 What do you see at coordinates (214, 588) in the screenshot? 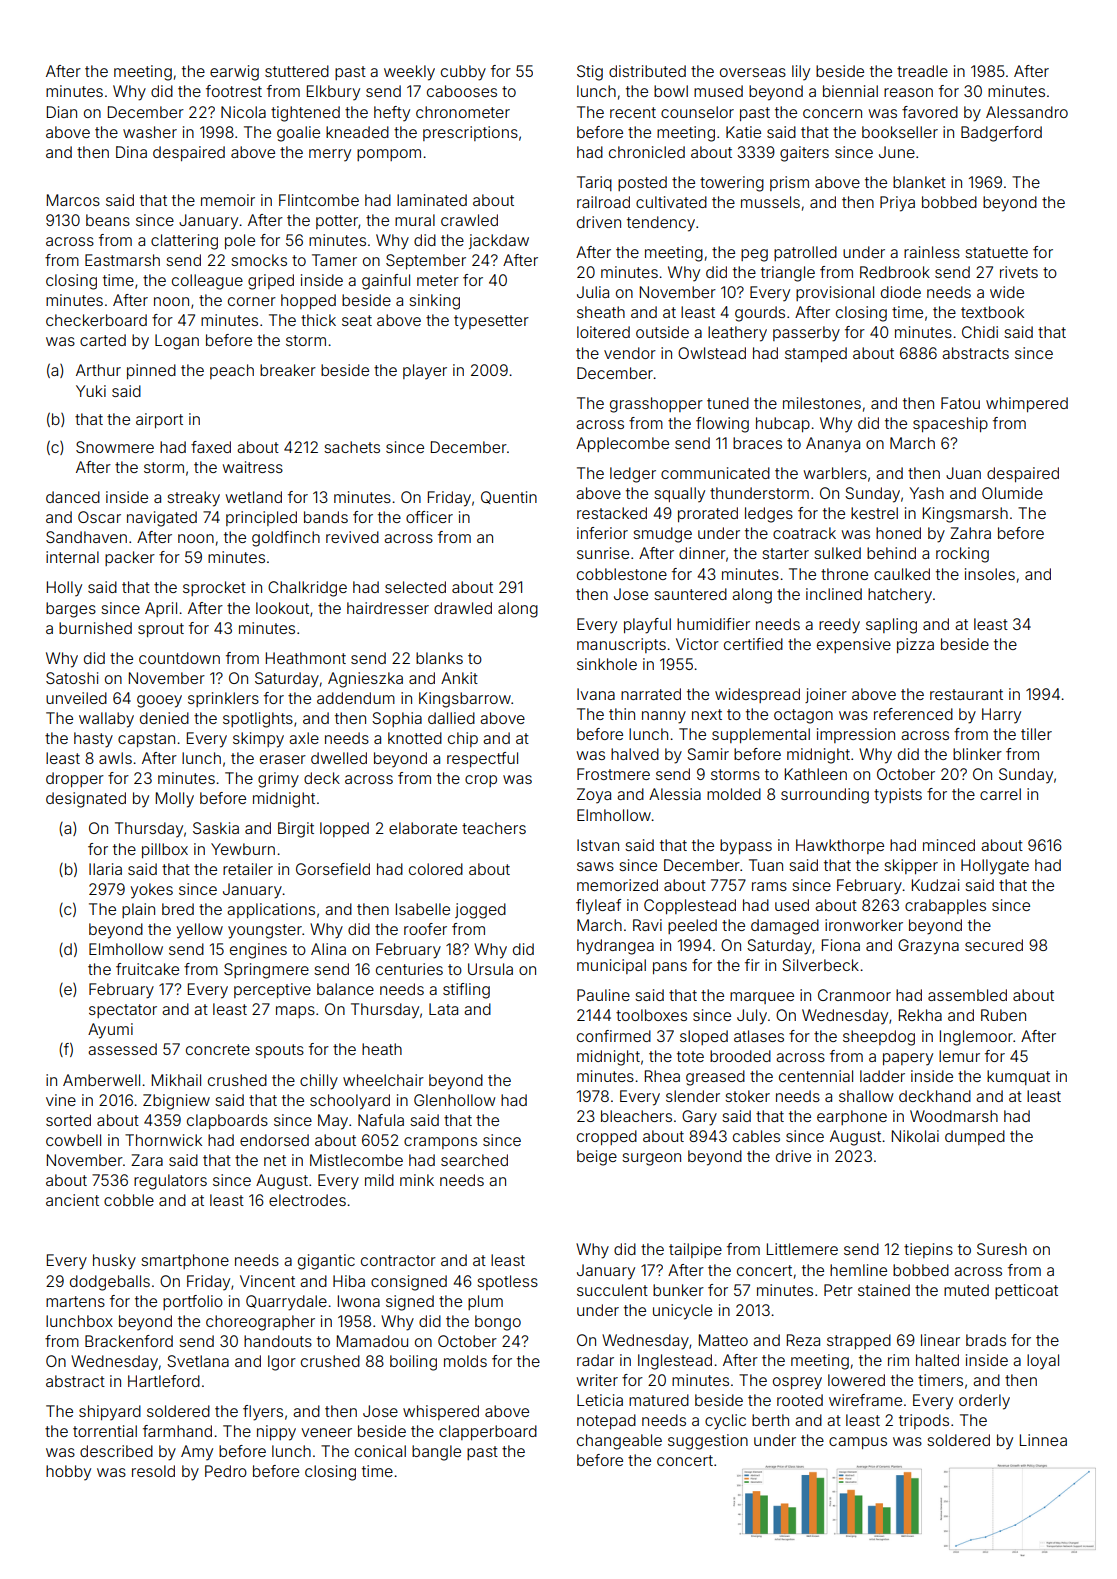
I see `sprocket` at bounding box center [214, 588].
